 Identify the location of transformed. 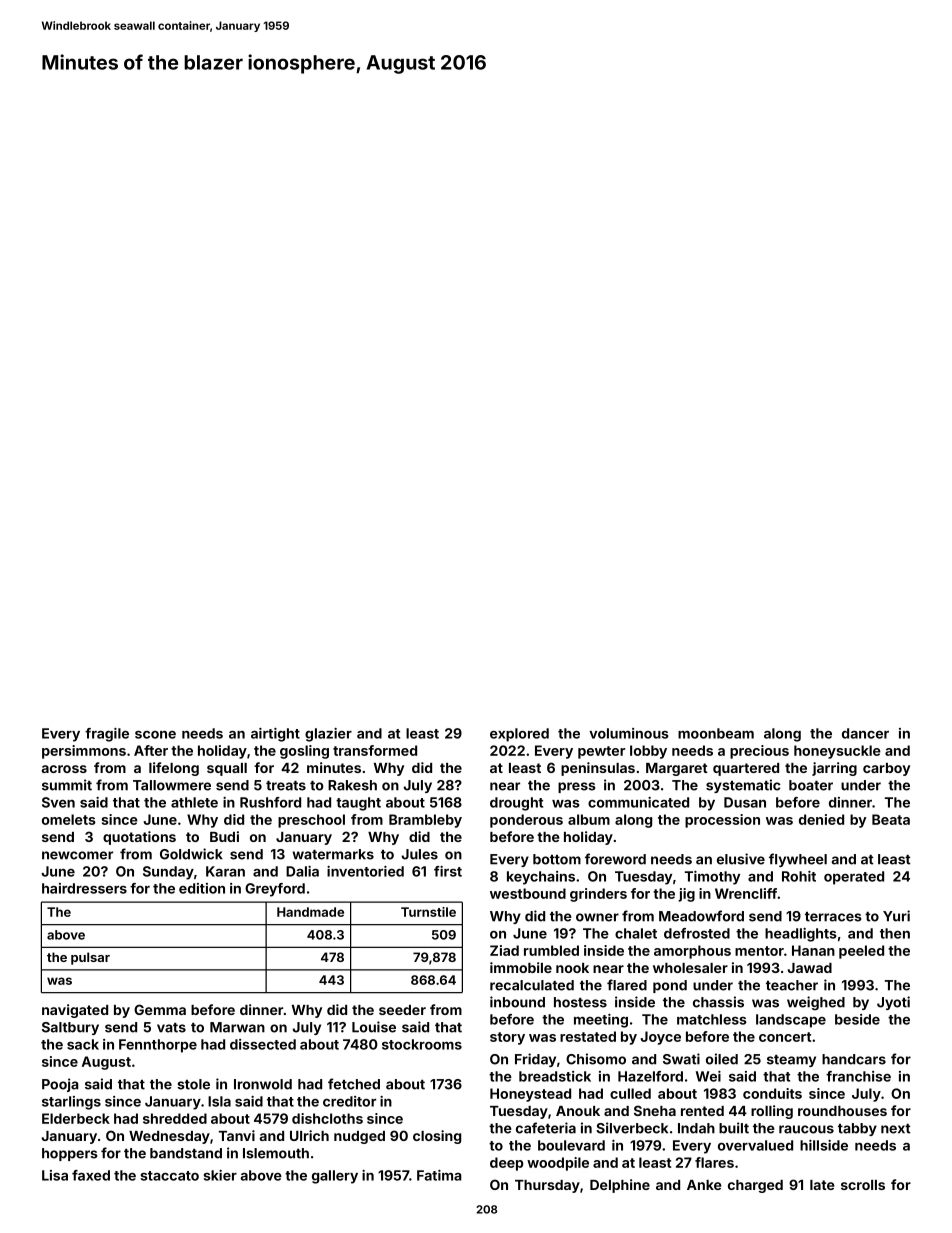
(375, 750).
